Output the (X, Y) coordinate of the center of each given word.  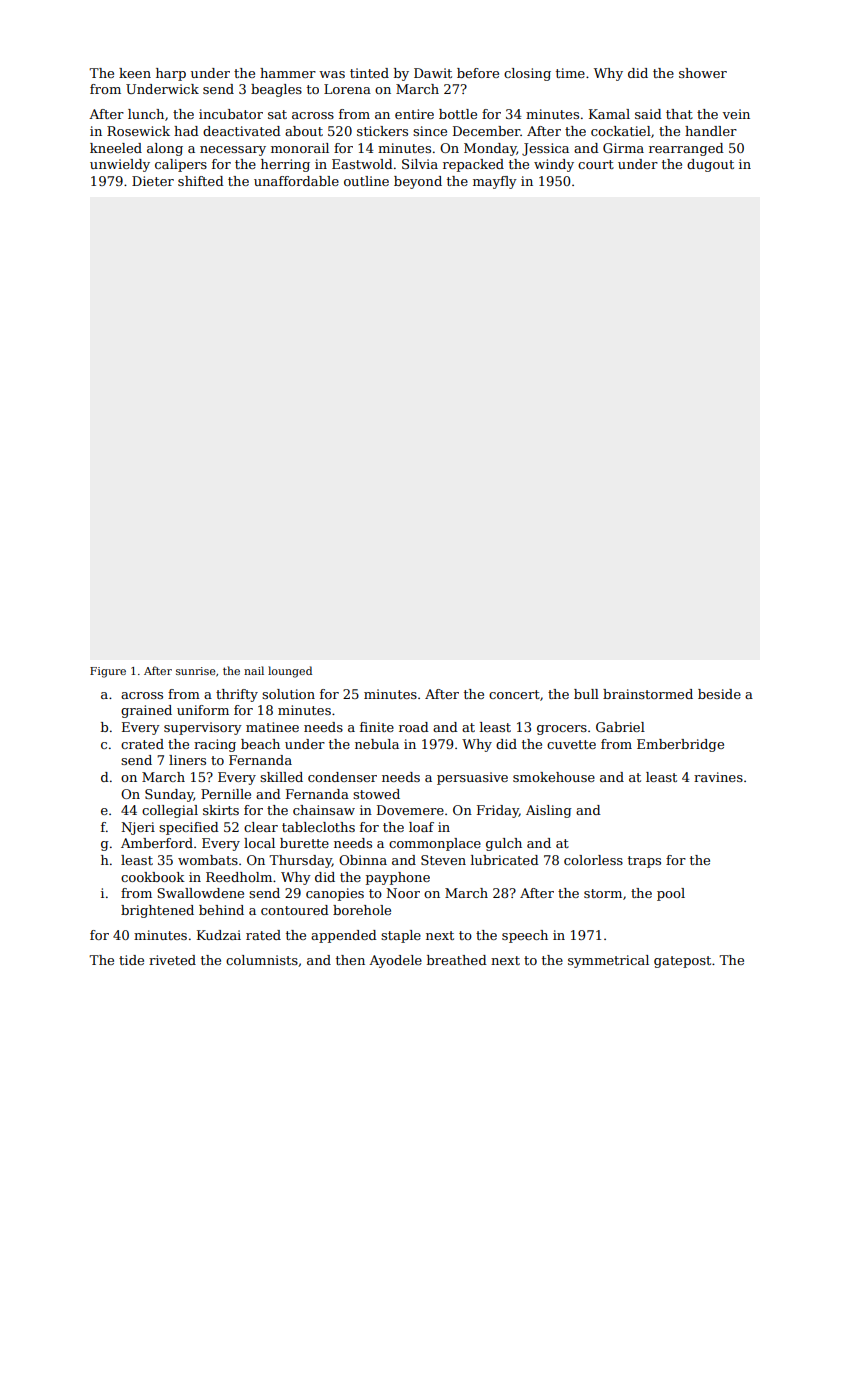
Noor (403, 893)
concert (514, 694)
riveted (172, 960)
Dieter (153, 181)
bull (586, 694)
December (486, 131)
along (165, 149)
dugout (710, 165)
